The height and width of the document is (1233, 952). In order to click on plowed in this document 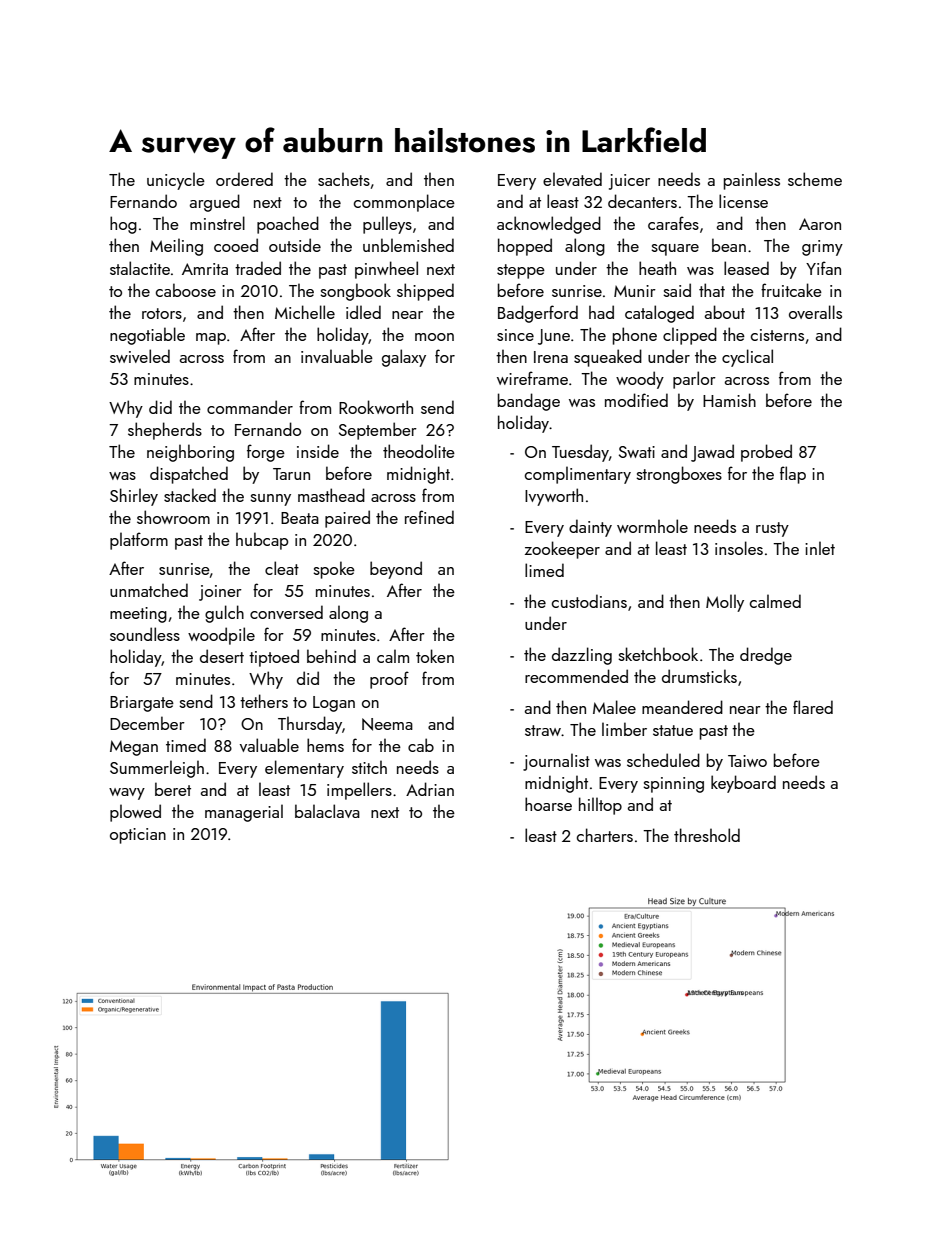, I will do `click(135, 813)`.
